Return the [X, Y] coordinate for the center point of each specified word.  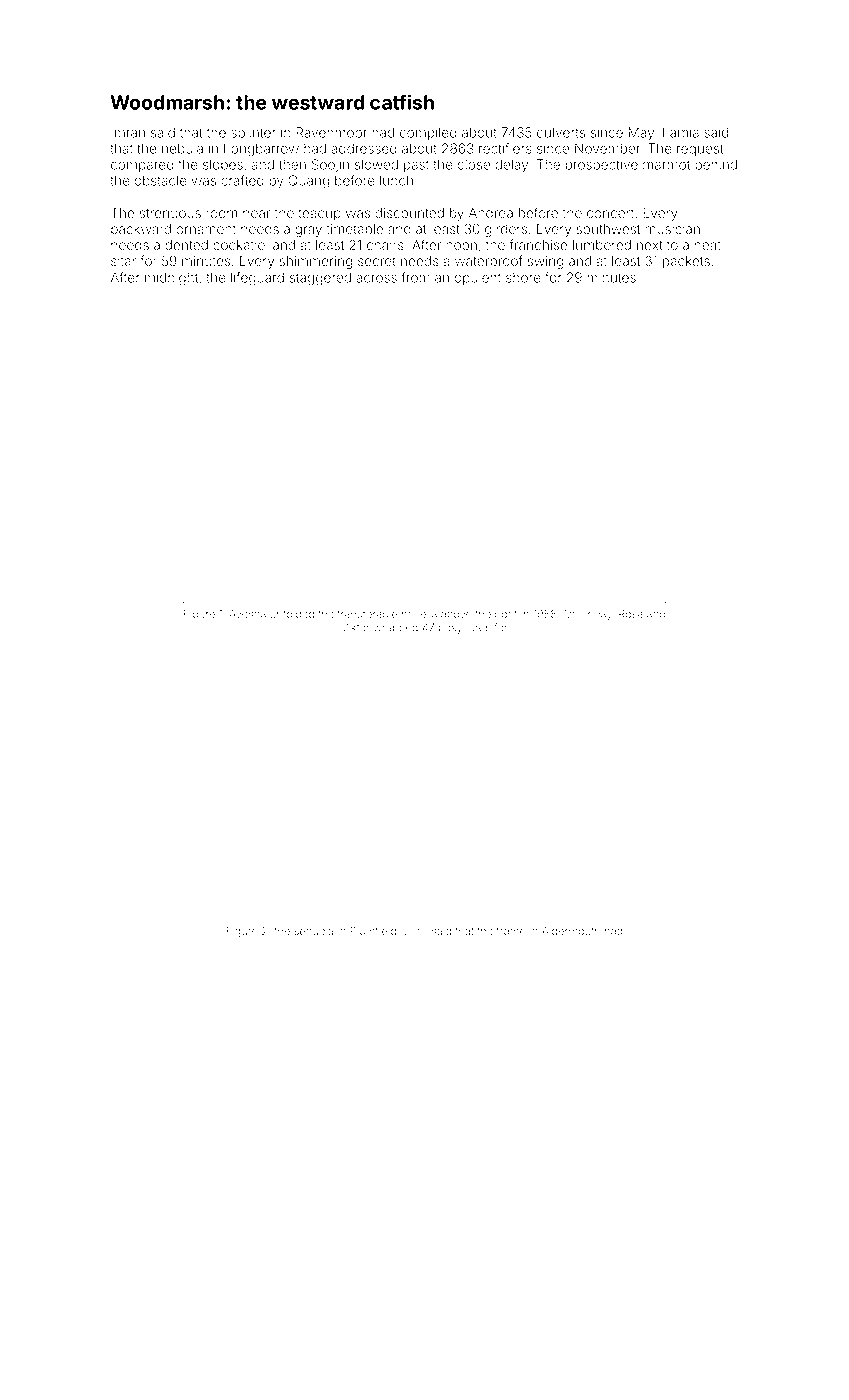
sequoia [313, 932]
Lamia [681, 132]
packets [686, 262]
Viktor [355, 627]
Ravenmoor [331, 132]
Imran [128, 133]
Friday [597, 615]
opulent [477, 279]
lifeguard [257, 279]
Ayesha [247, 615]
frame [511, 930]
